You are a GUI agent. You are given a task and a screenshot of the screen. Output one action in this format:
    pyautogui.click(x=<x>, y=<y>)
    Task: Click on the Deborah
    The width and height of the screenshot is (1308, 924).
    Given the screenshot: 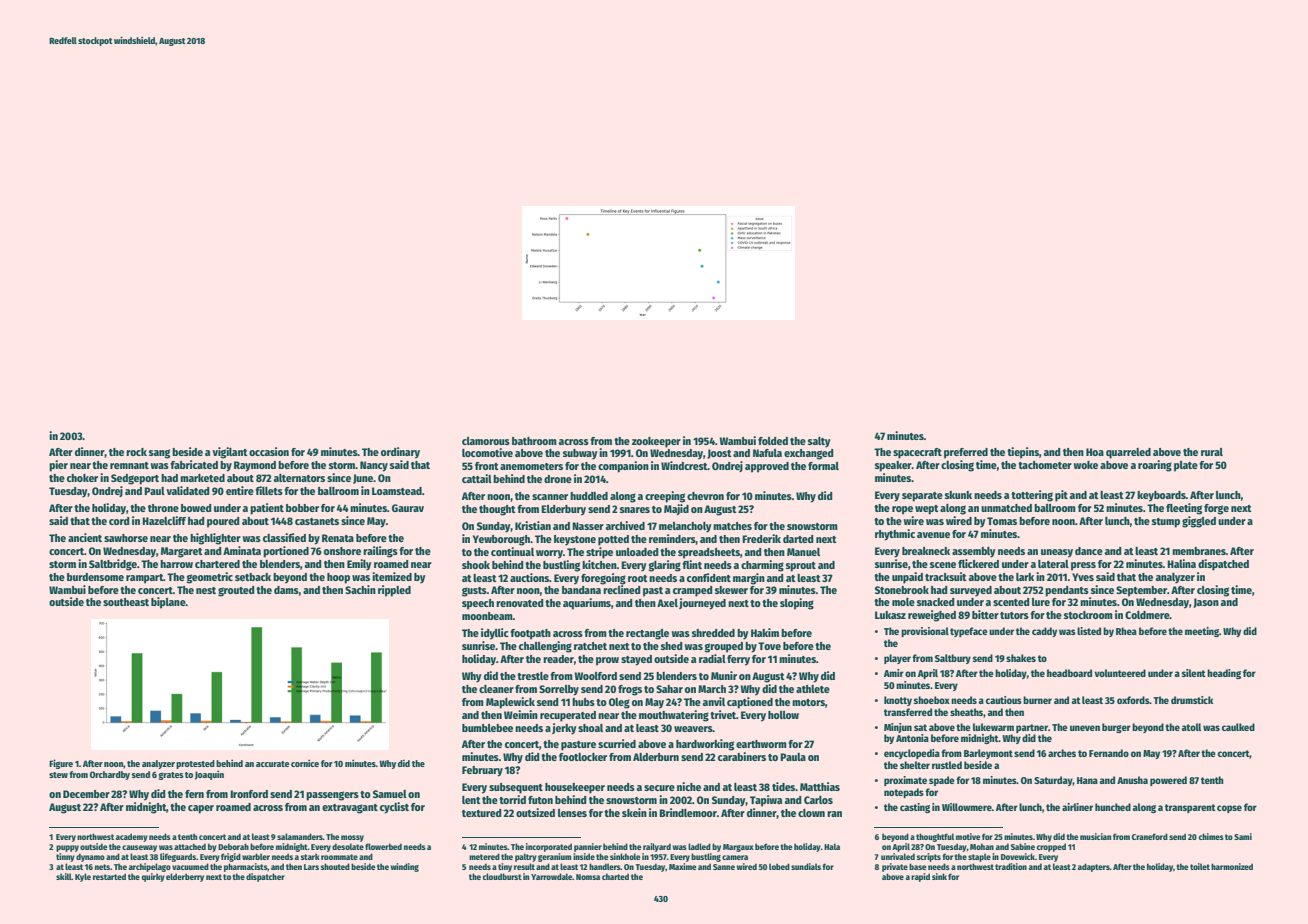 What is the action you would take?
    pyautogui.click(x=233, y=846)
